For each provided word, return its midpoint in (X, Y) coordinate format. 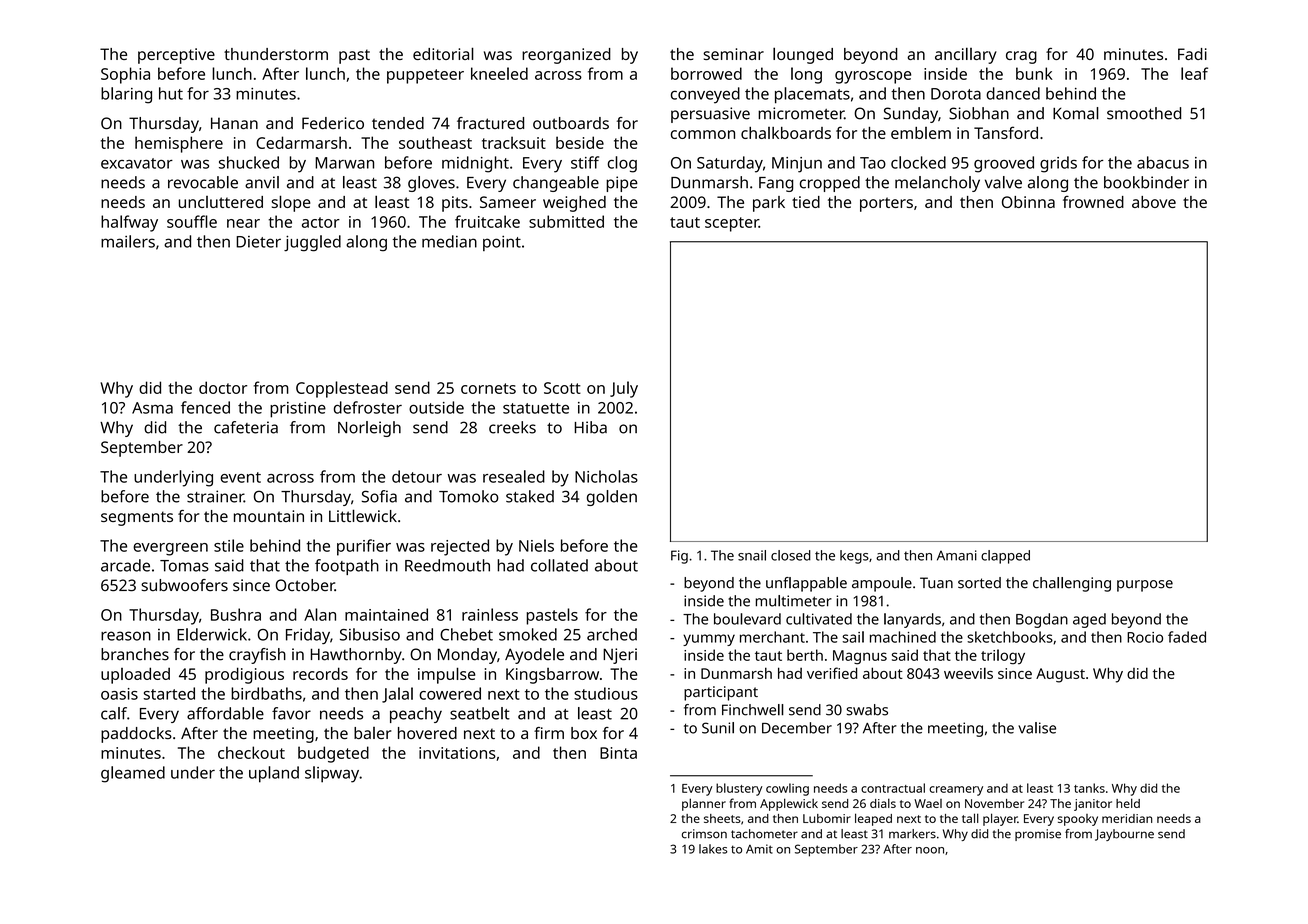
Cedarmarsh (301, 142)
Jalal (397, 695)
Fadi (1192, 54)
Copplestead (342, 389)
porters (886, 204)
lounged (803, 55)
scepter (732, 224)
